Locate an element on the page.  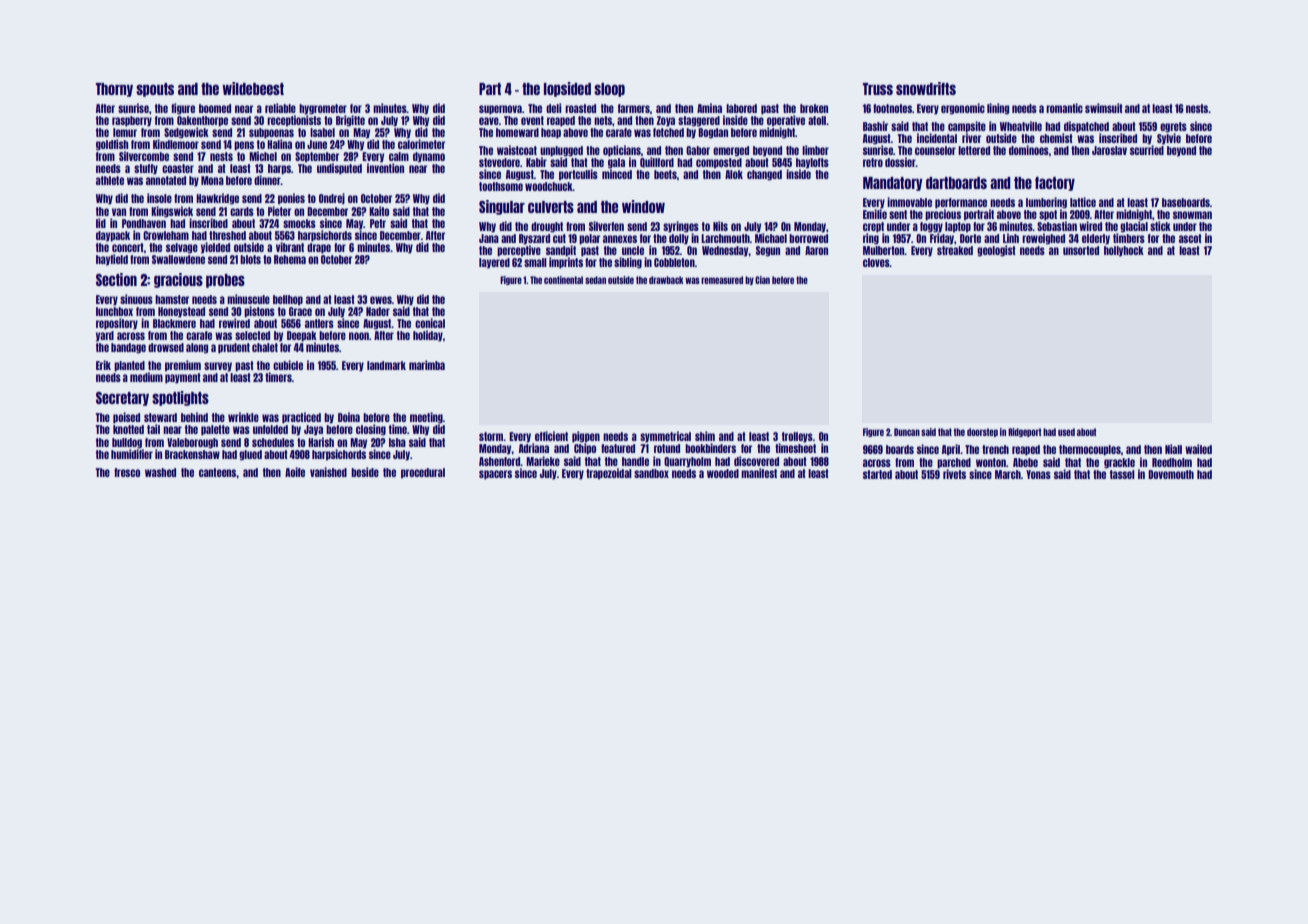
Emilie is located at coordinates (875, 214).
